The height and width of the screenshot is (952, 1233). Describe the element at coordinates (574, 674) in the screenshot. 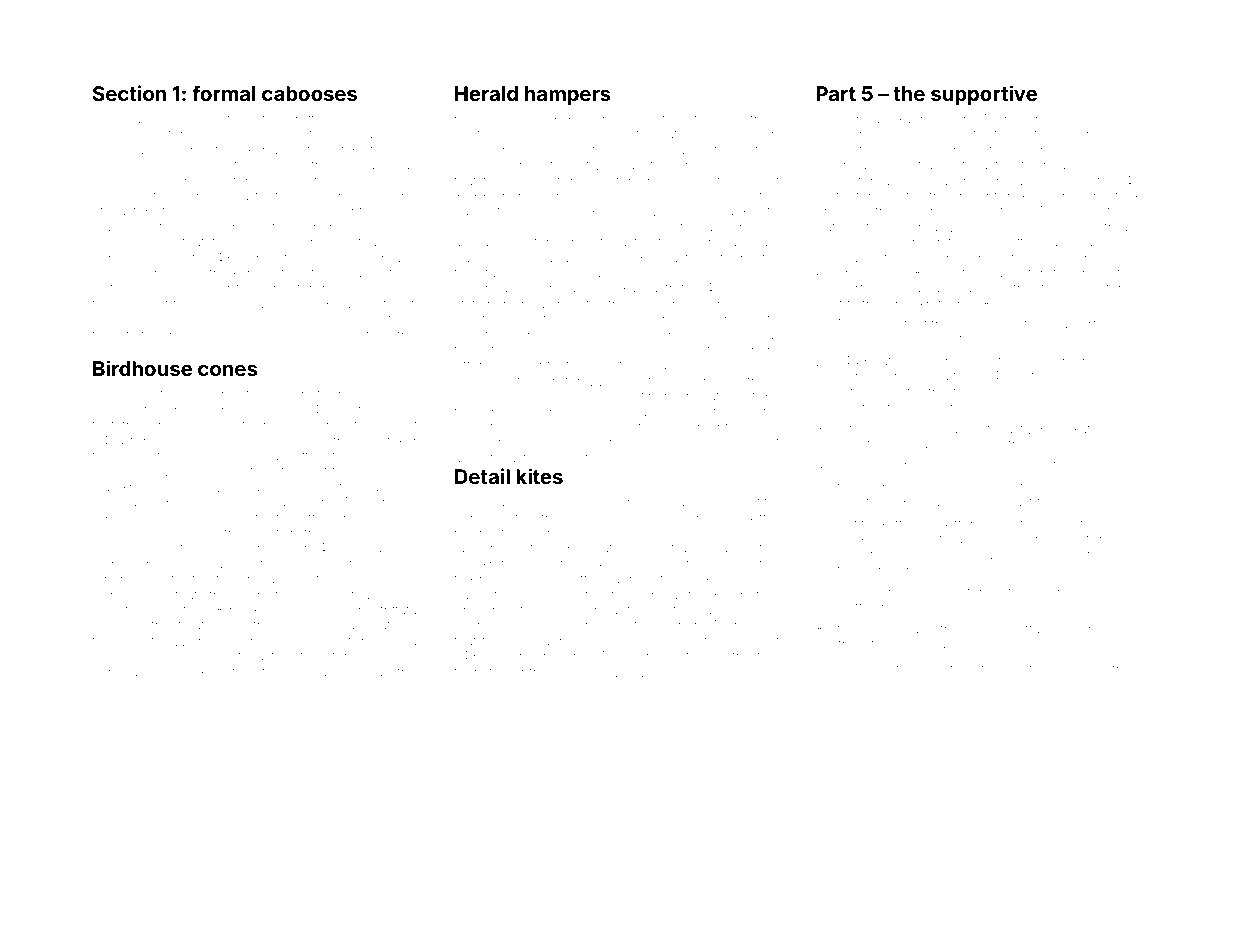

I see `gouge` at that location.
